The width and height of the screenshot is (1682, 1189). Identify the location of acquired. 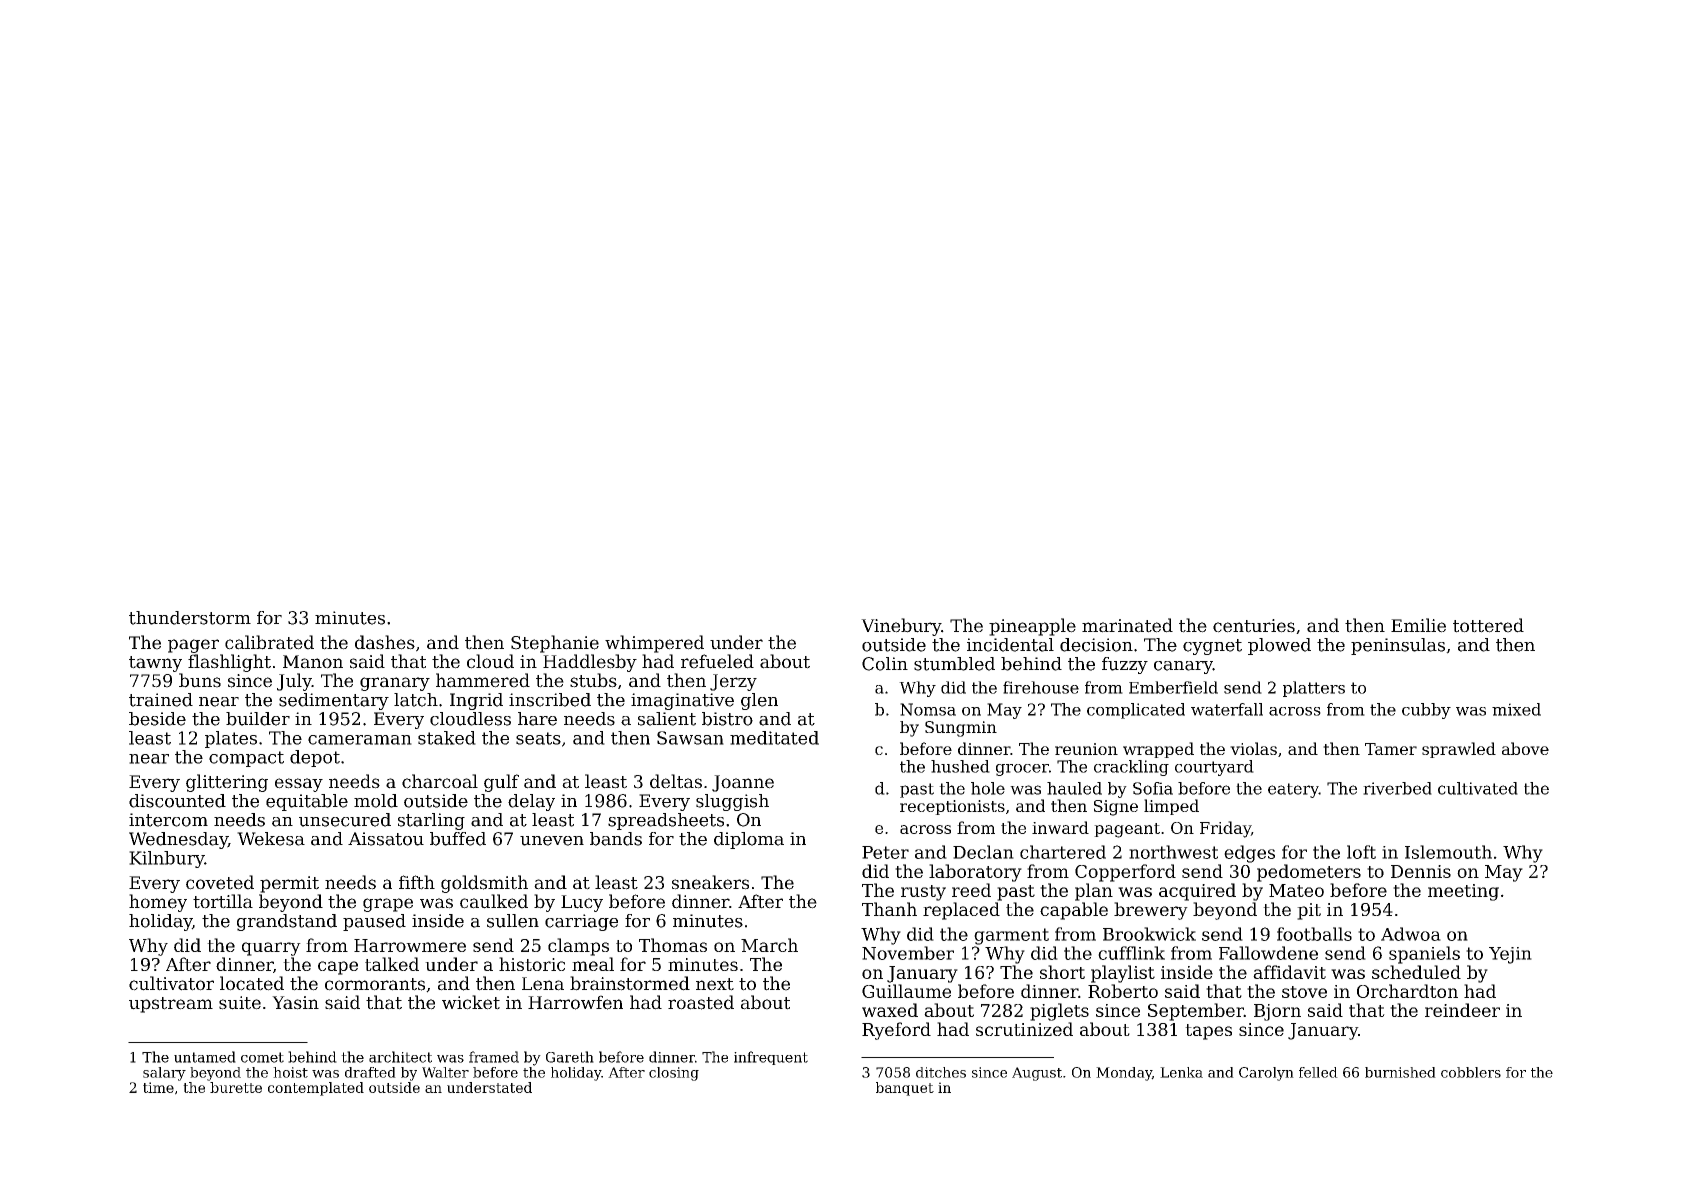
(1197, 892).
